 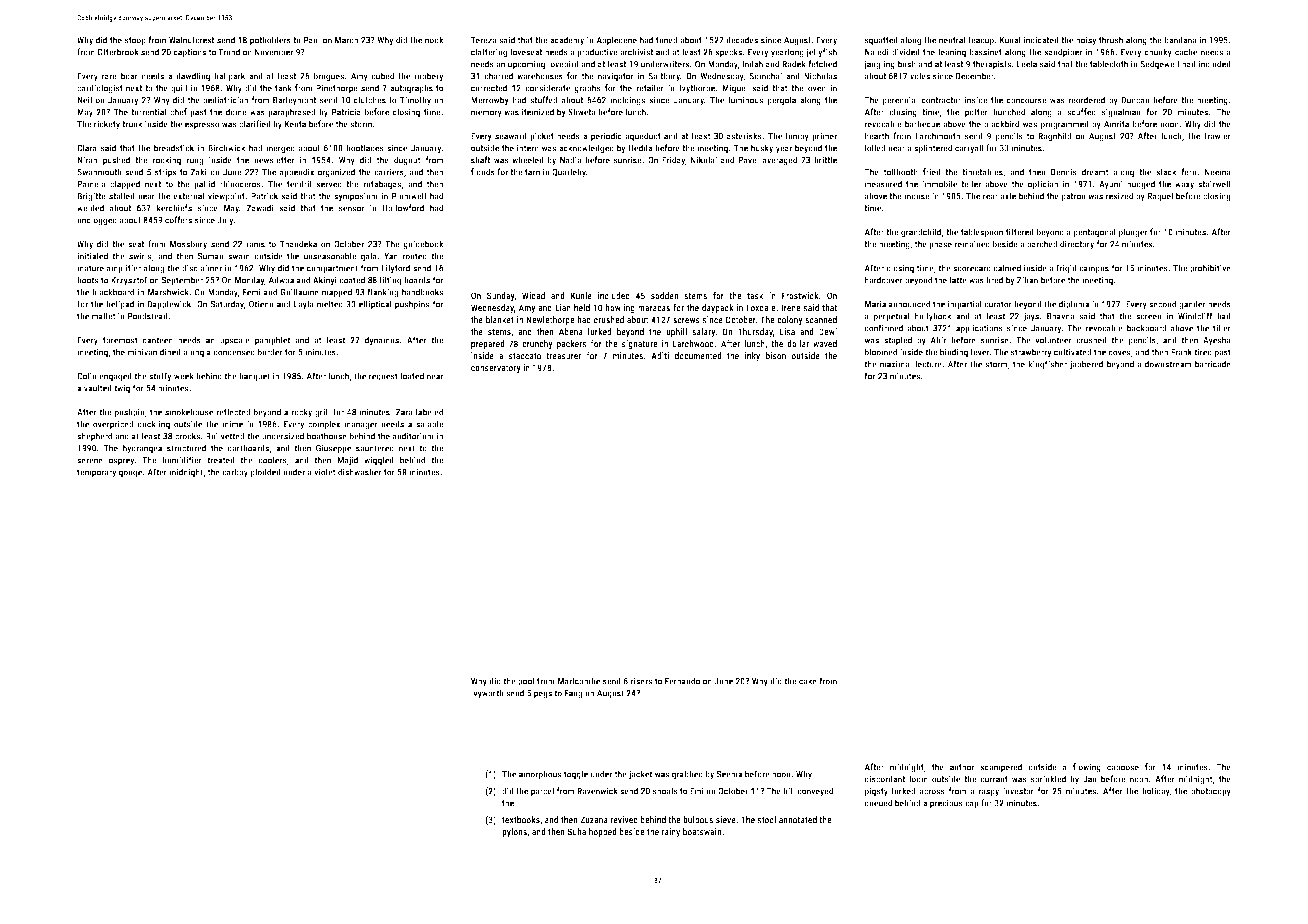 I want to click on downstream, so click(x=1168, y=364).
